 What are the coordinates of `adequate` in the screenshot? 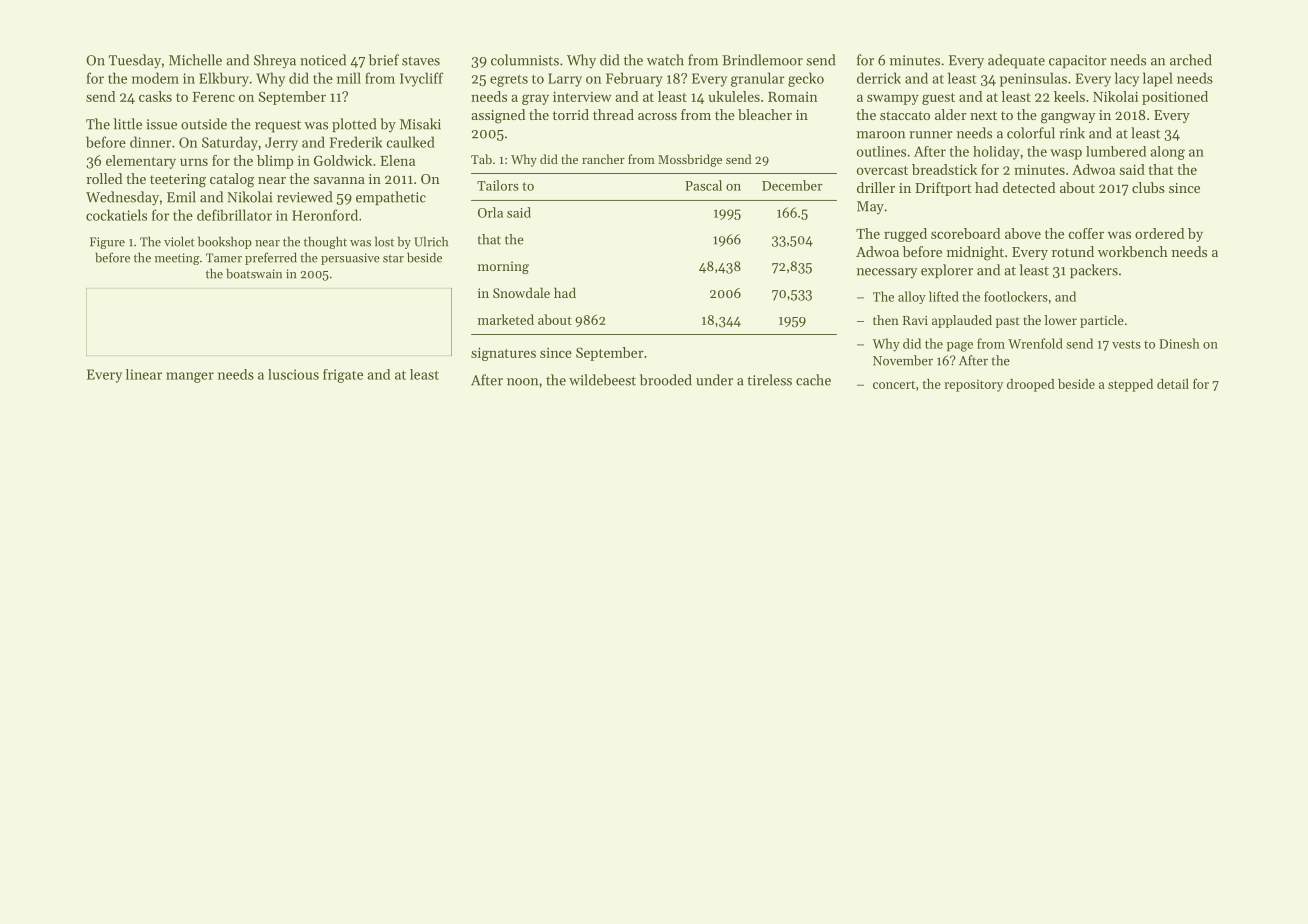 It's located at (1016, 61).
